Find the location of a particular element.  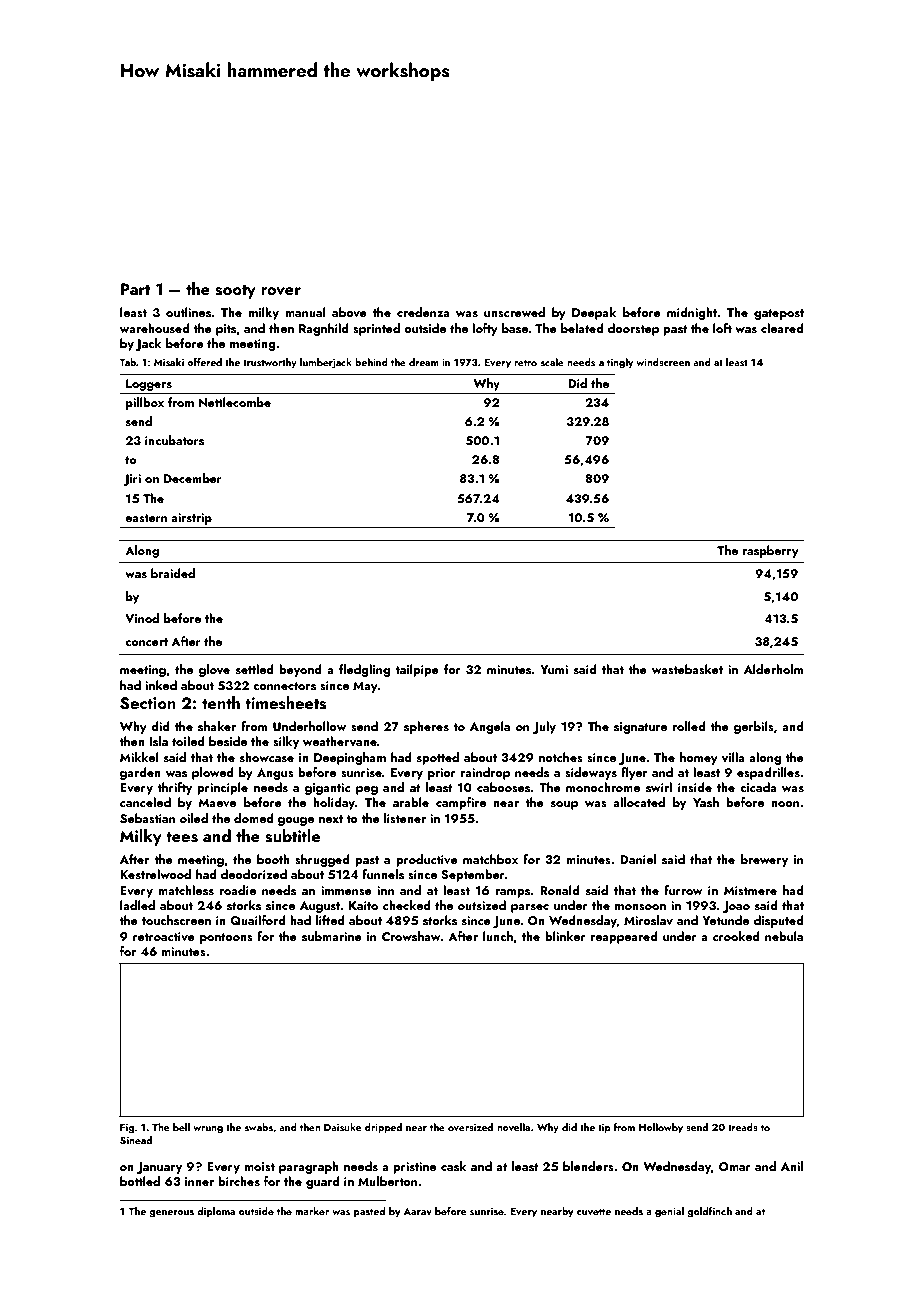

Alderholm is located at coordinates (773, 669).
